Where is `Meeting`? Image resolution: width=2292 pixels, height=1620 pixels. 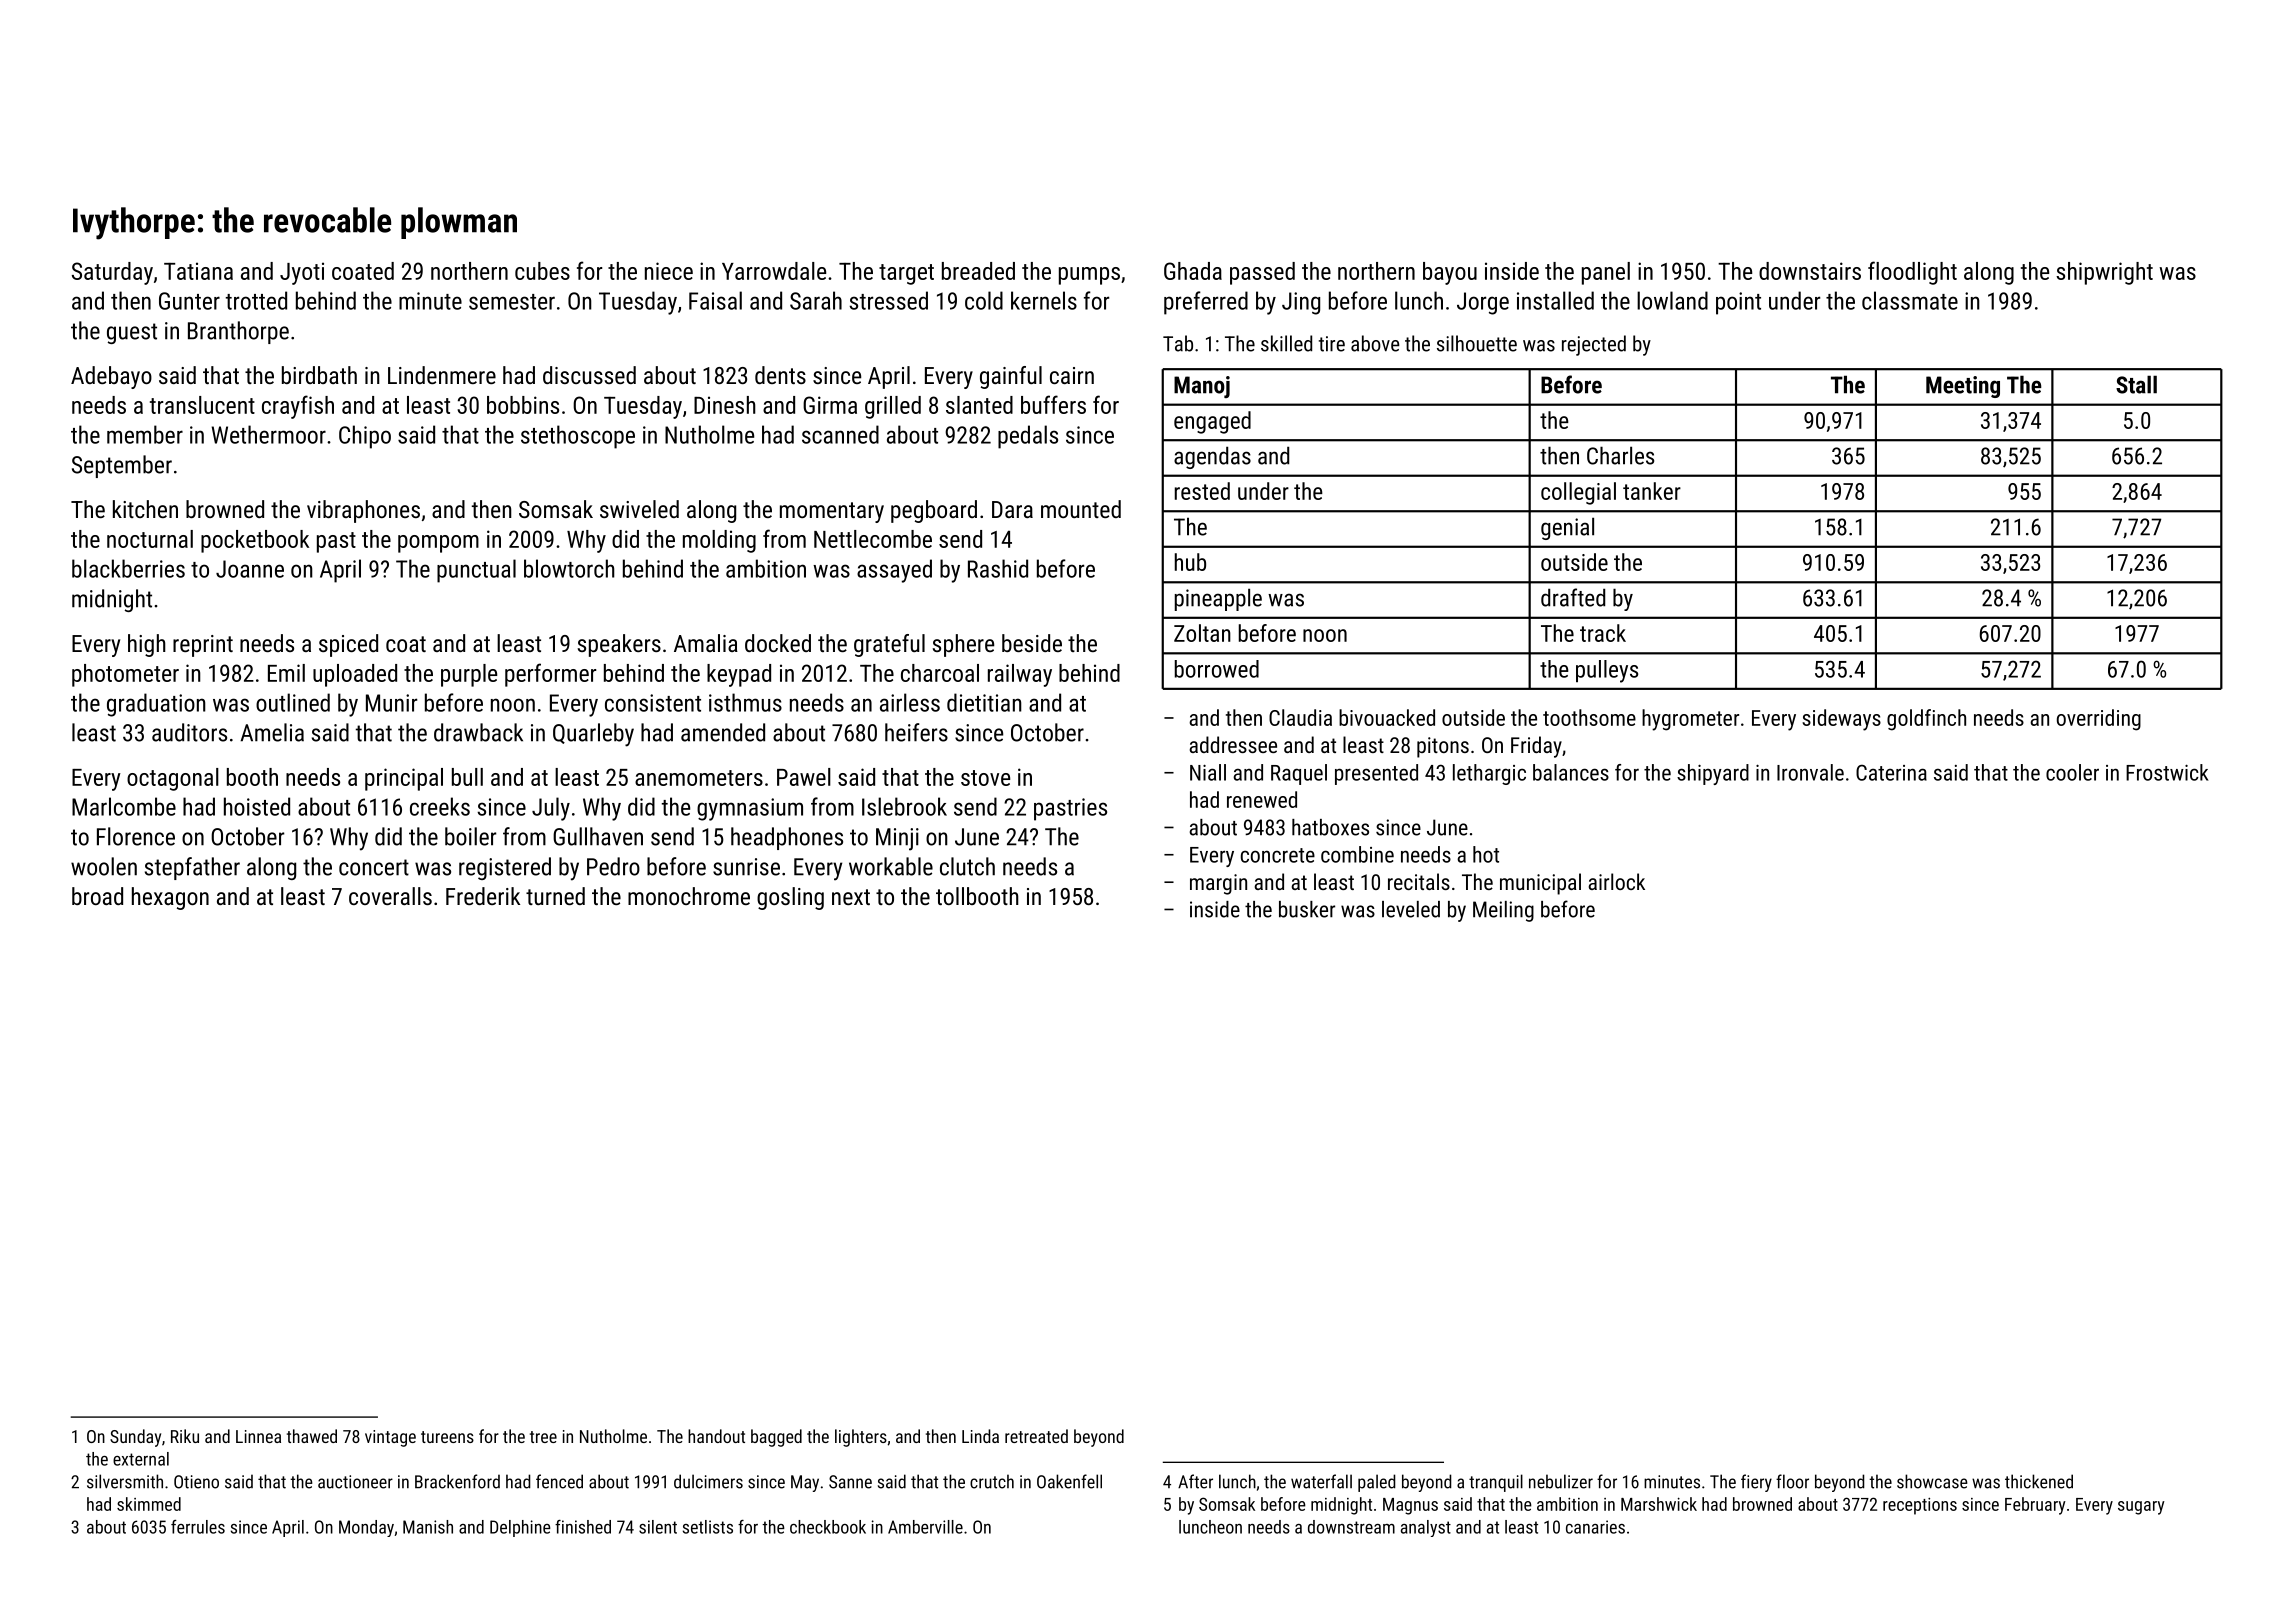
Meeting is located at coordinates (1963, 387).
